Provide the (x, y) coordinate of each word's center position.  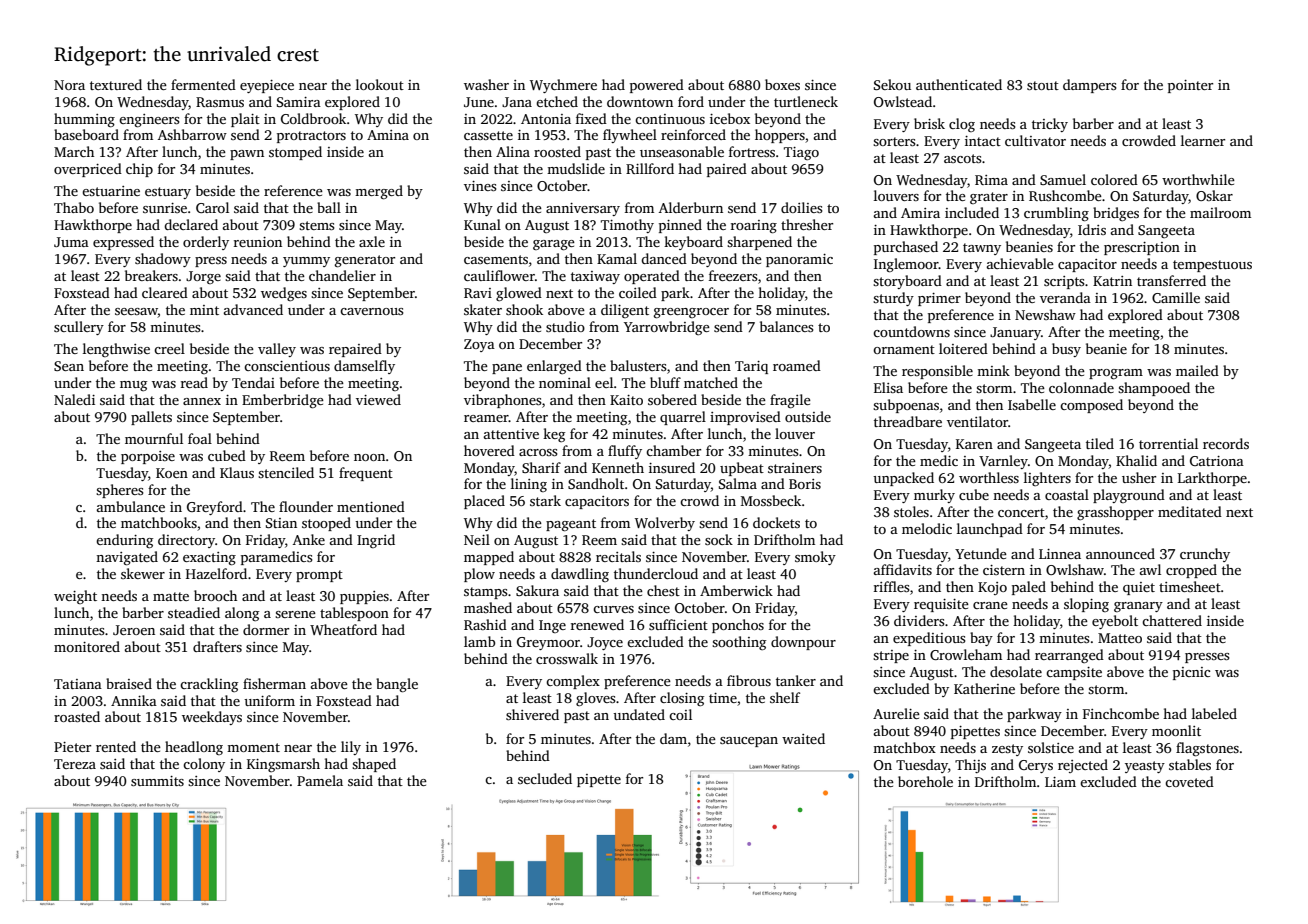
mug (133, 386)
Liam (1060, 782)
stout (1043, 85)
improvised (745, 418)
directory (186, 541)
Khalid (1136, 460)
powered (657, 86)
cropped (1191, 571)
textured (116, 84)
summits (157, 781)
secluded (545, 778)
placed (484, 502)
